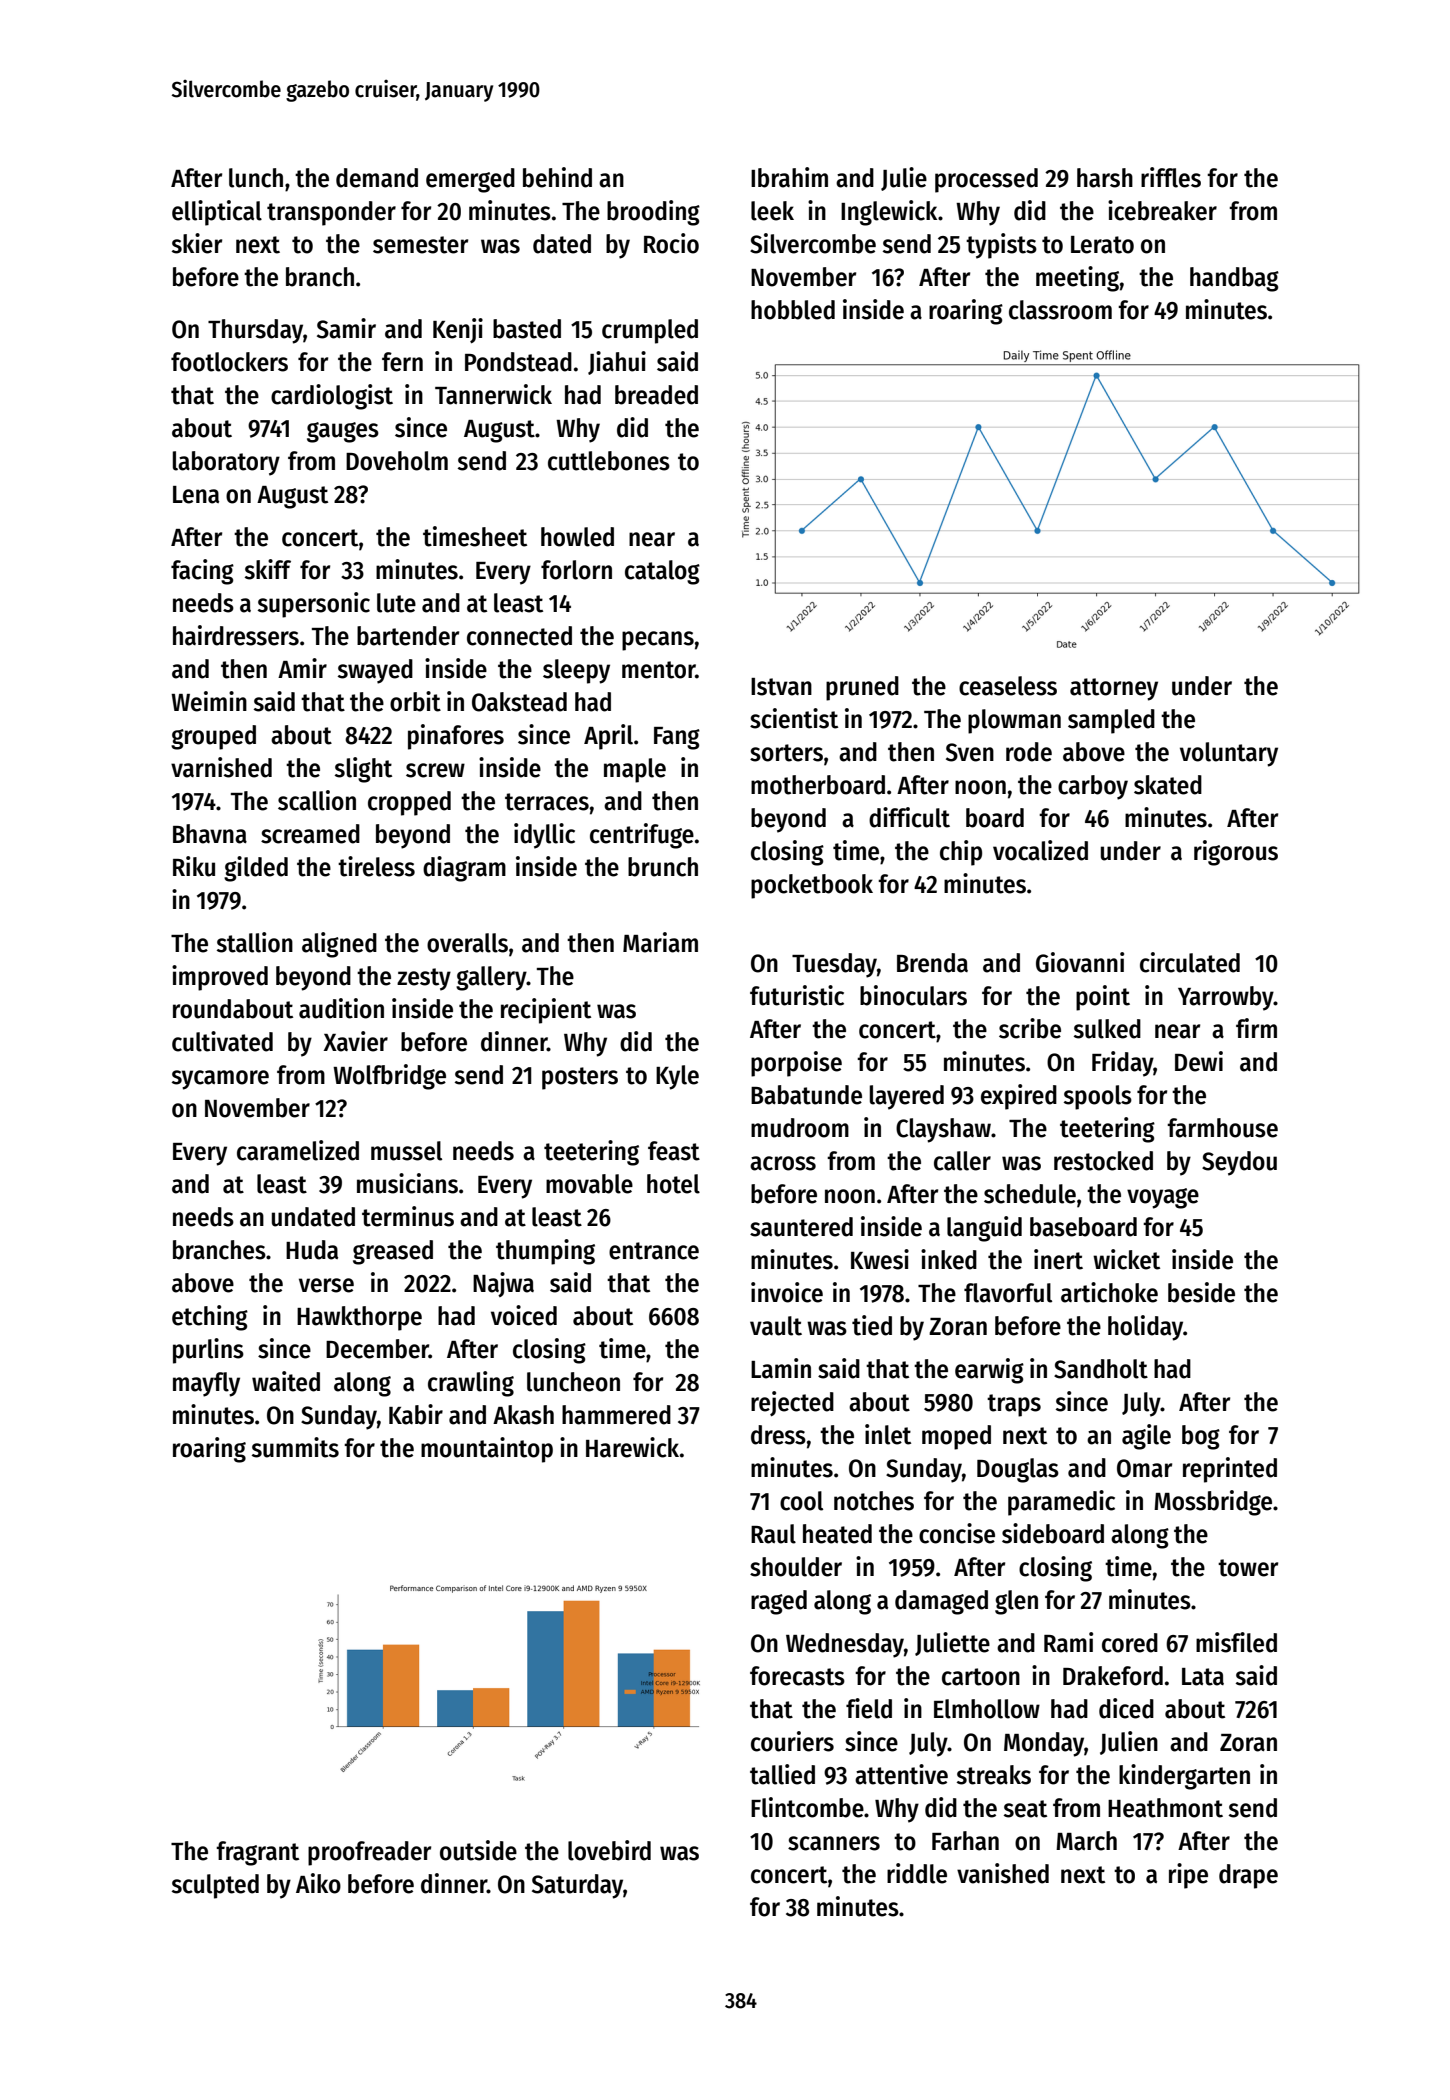 The image size is (1450, 2100). What do you see at coordinates (1213, 1503) in the screenshot?
I see `Mossbridge` at bounding box center [1213, 1503].
